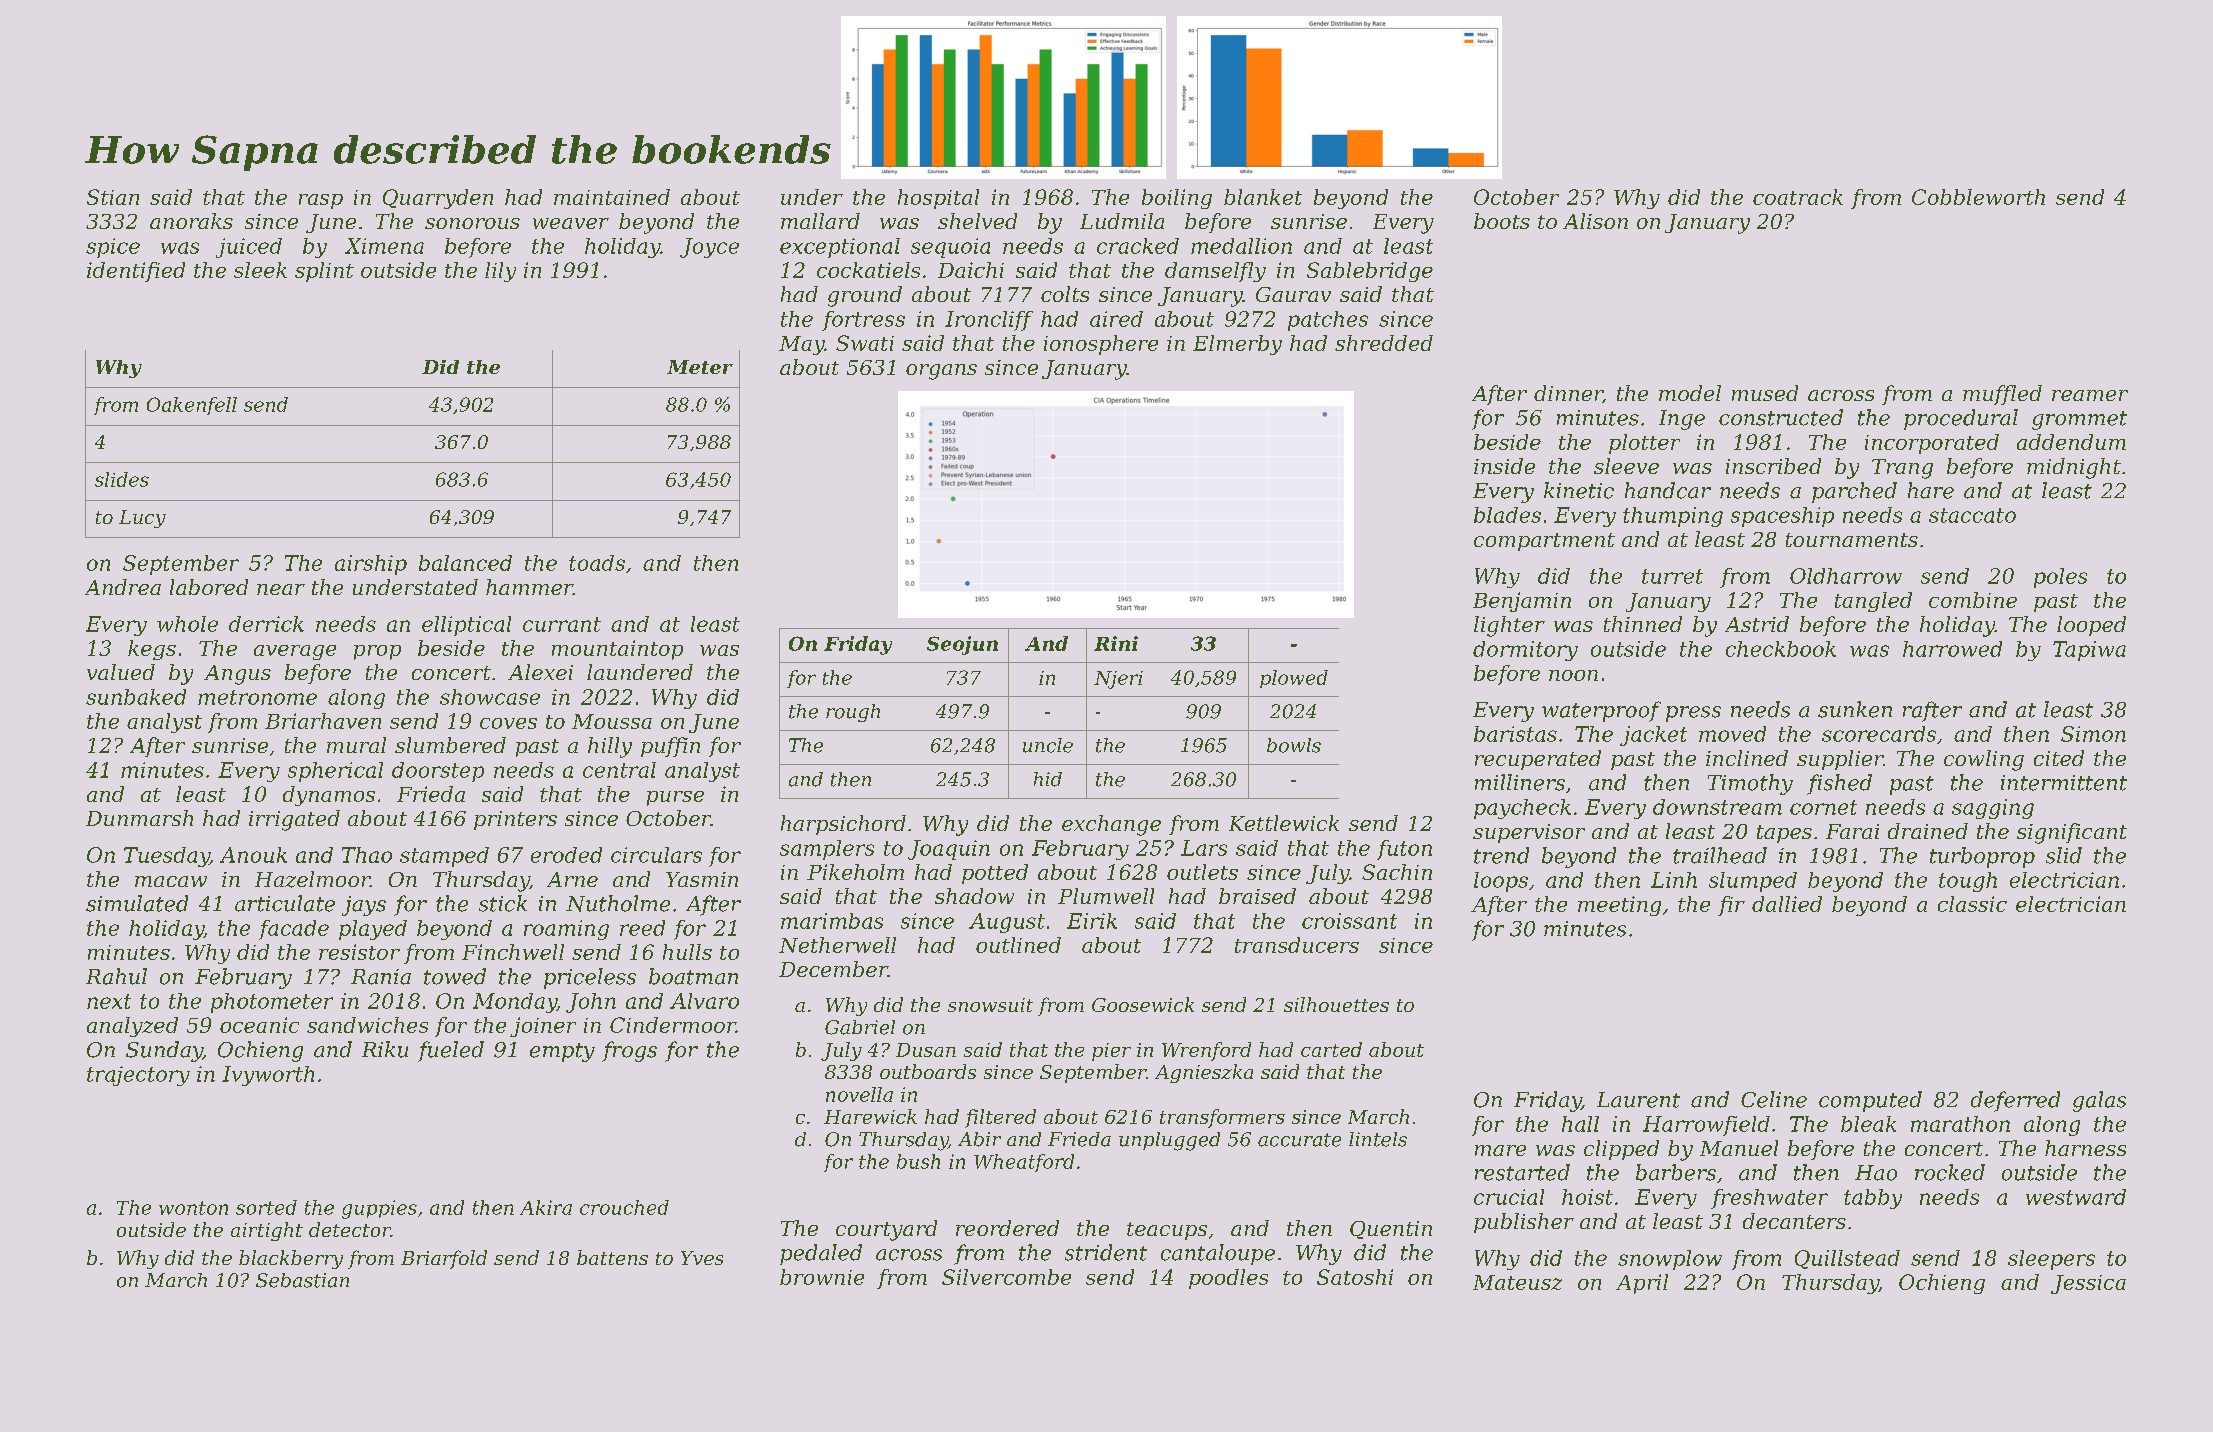  Describe the element at coordinates (853, 713) in the image. I see `rough` at that location.
